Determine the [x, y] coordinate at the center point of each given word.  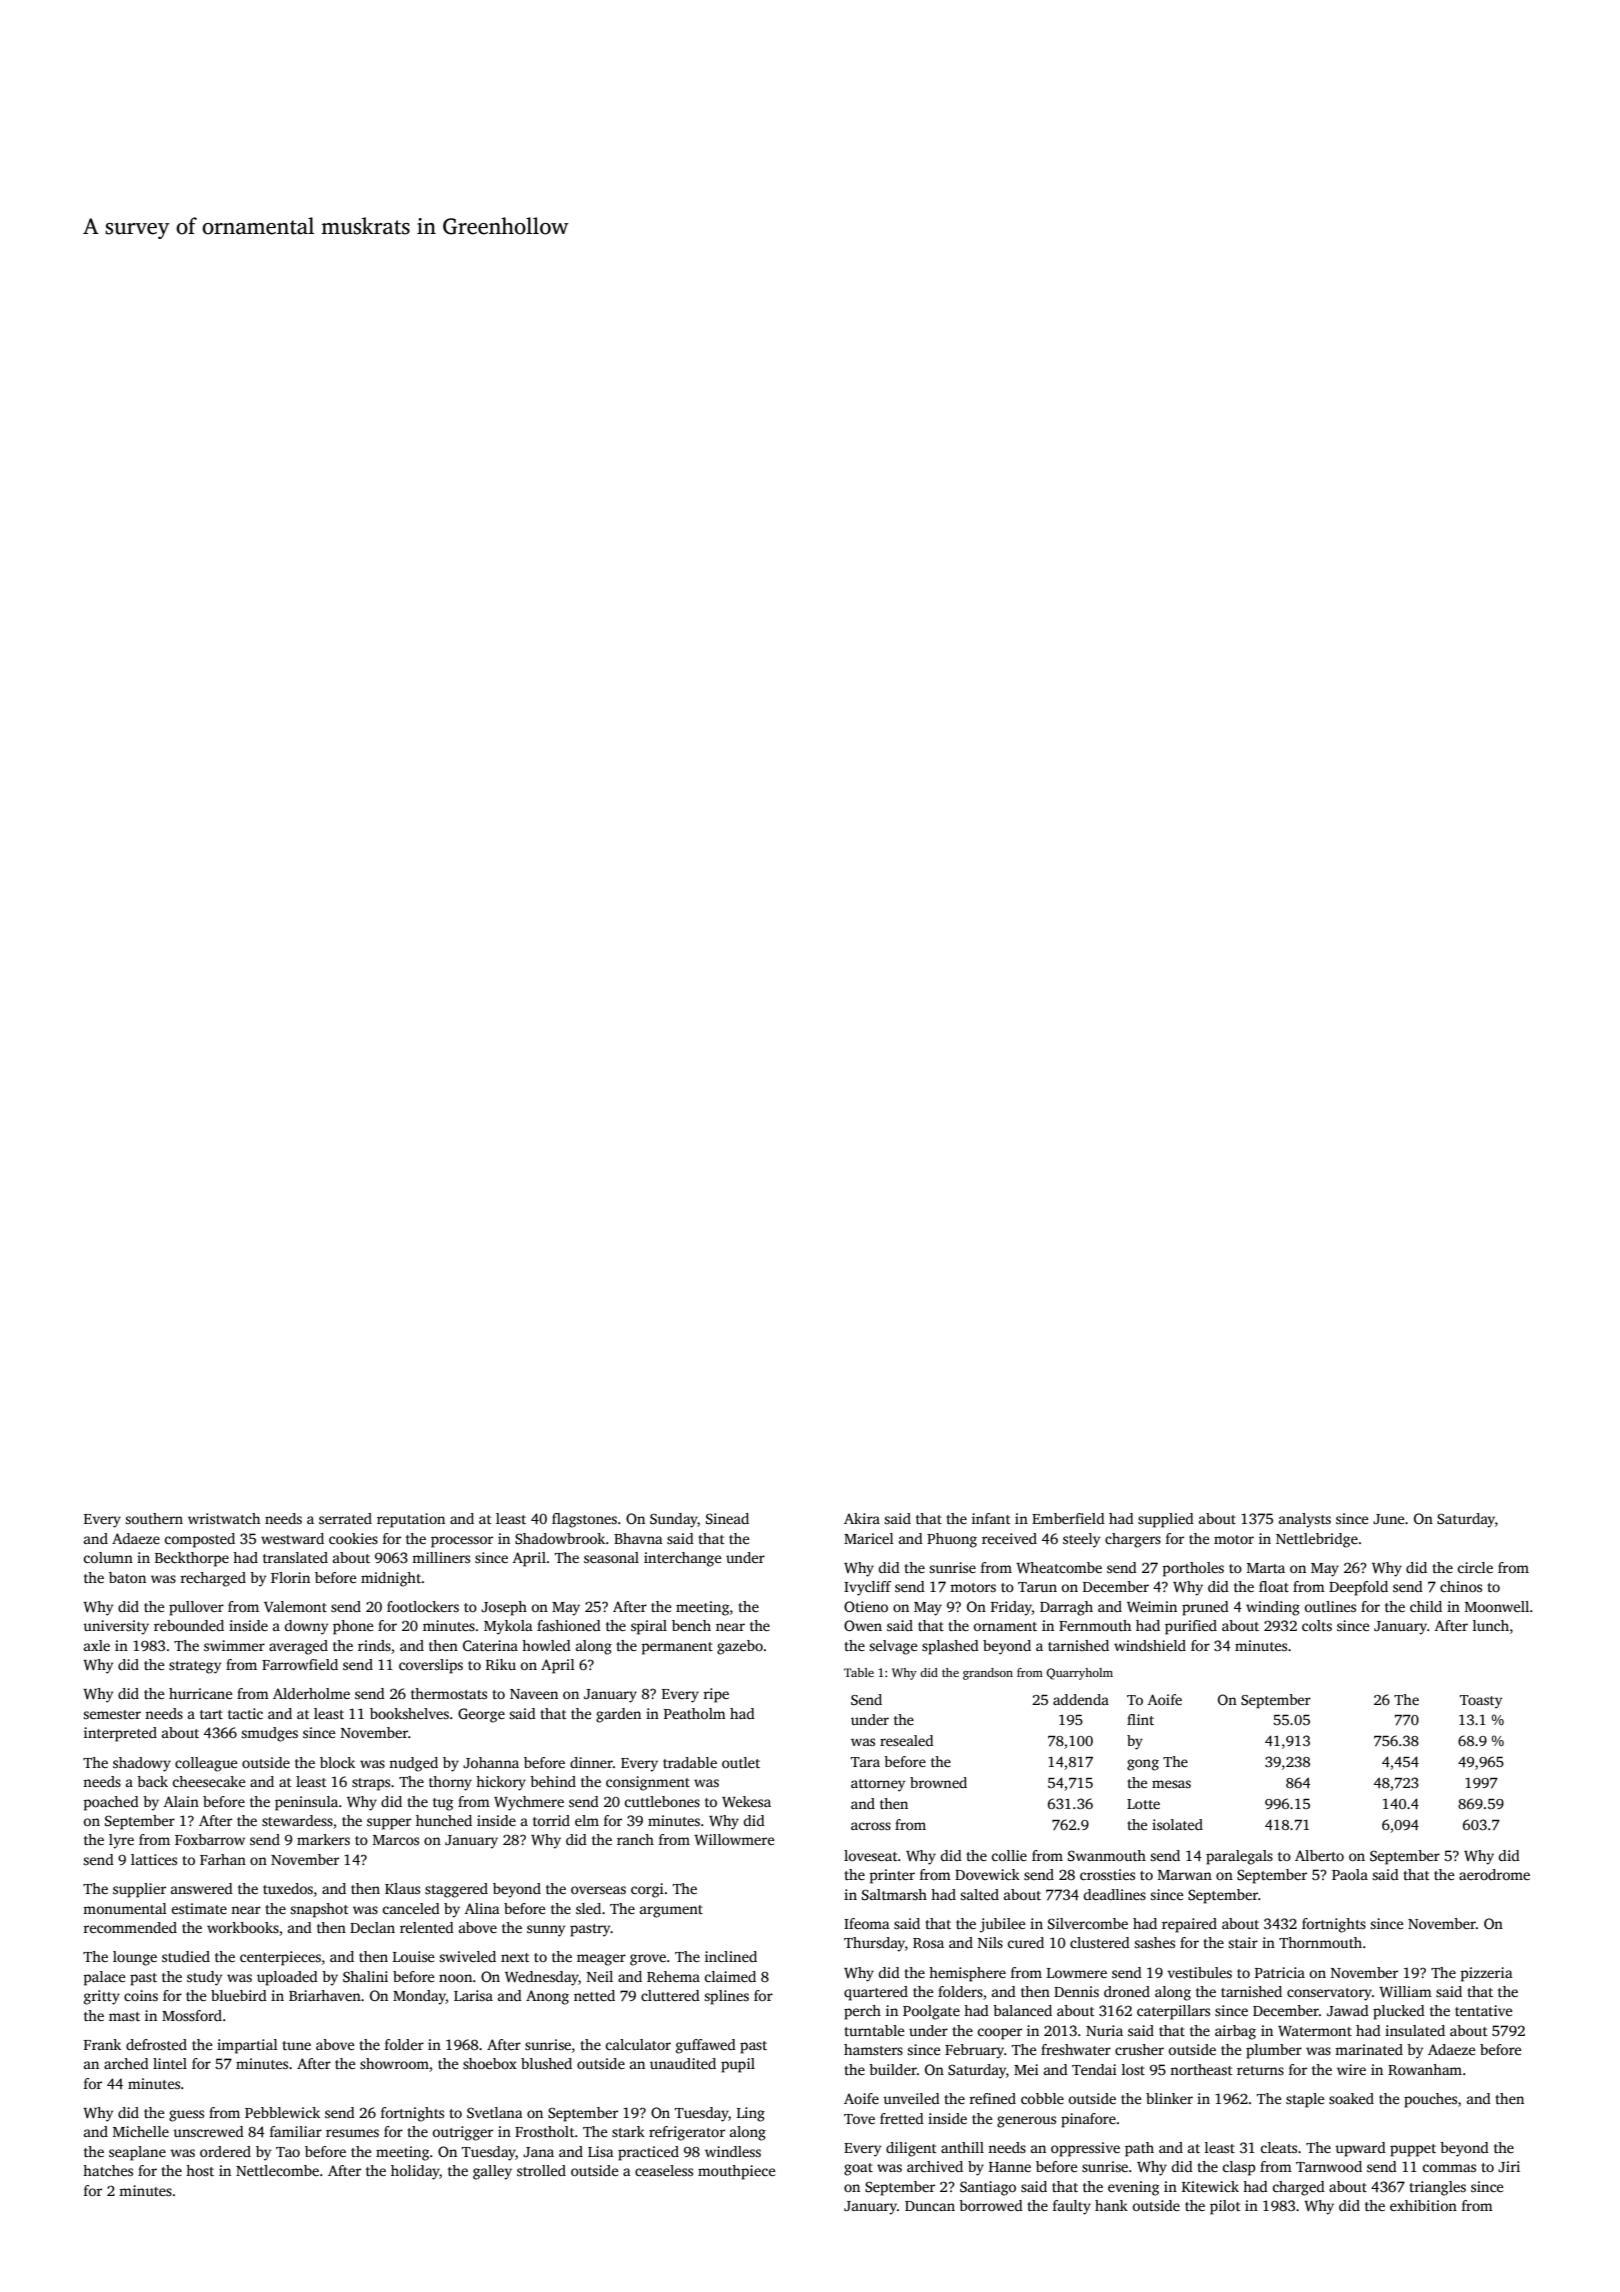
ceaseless [664, 2170]
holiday [415, 2172]
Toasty [1481, 1702]
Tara [865, 1762]
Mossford [192, 2015]
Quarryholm [1080, 1674]
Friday [1011, 1608]
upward [1360, 2149]
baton [127, 1577]
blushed [546, 2063]
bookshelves [409, 1713]
